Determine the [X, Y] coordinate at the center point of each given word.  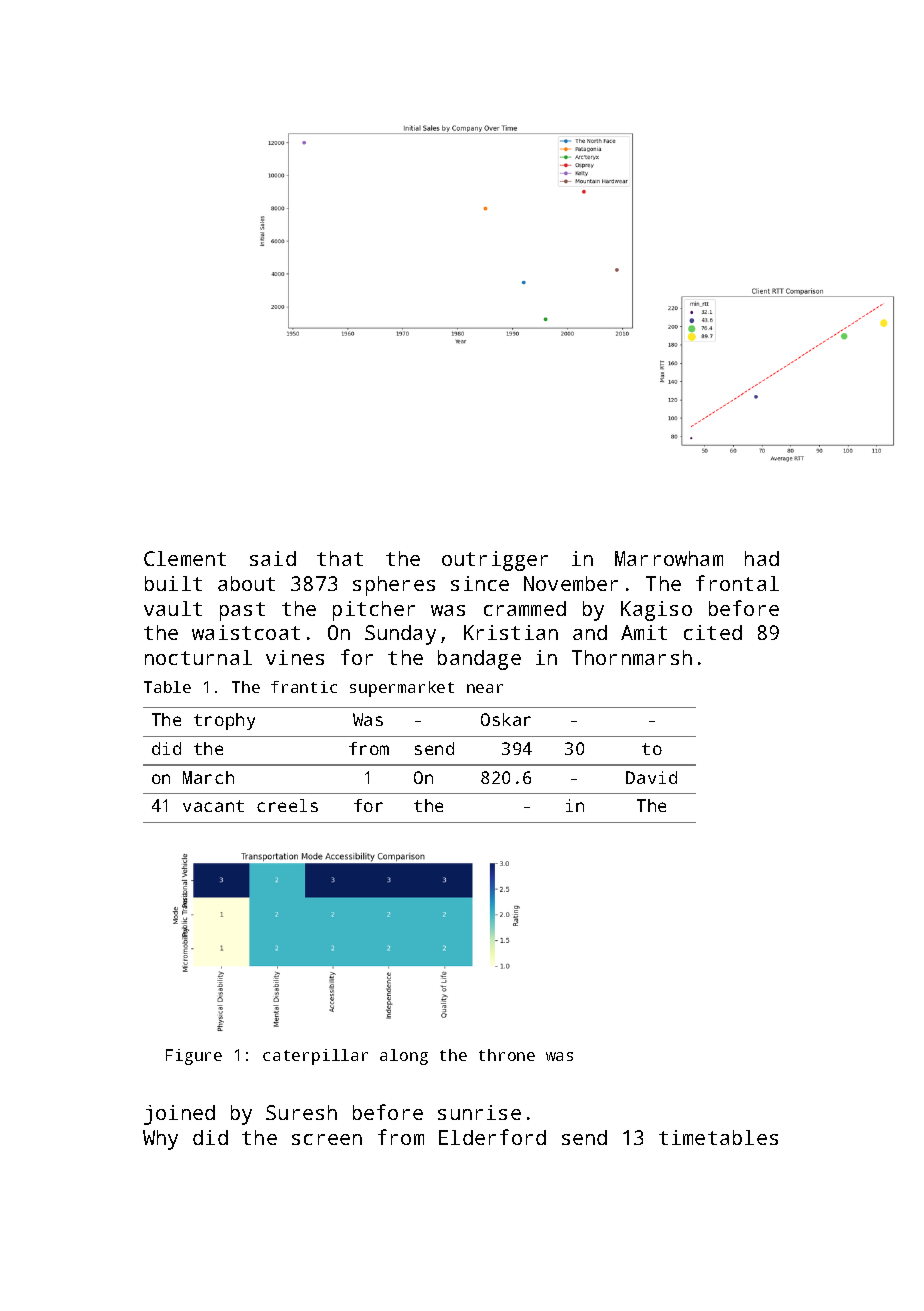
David [651, 777]
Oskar [506, 719]
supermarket [402, 689]
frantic [304, 687]
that [340, 558]
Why [160, 1140]
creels [287, 805]
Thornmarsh [632, 657]
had [762, 558]
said [273, 558]
